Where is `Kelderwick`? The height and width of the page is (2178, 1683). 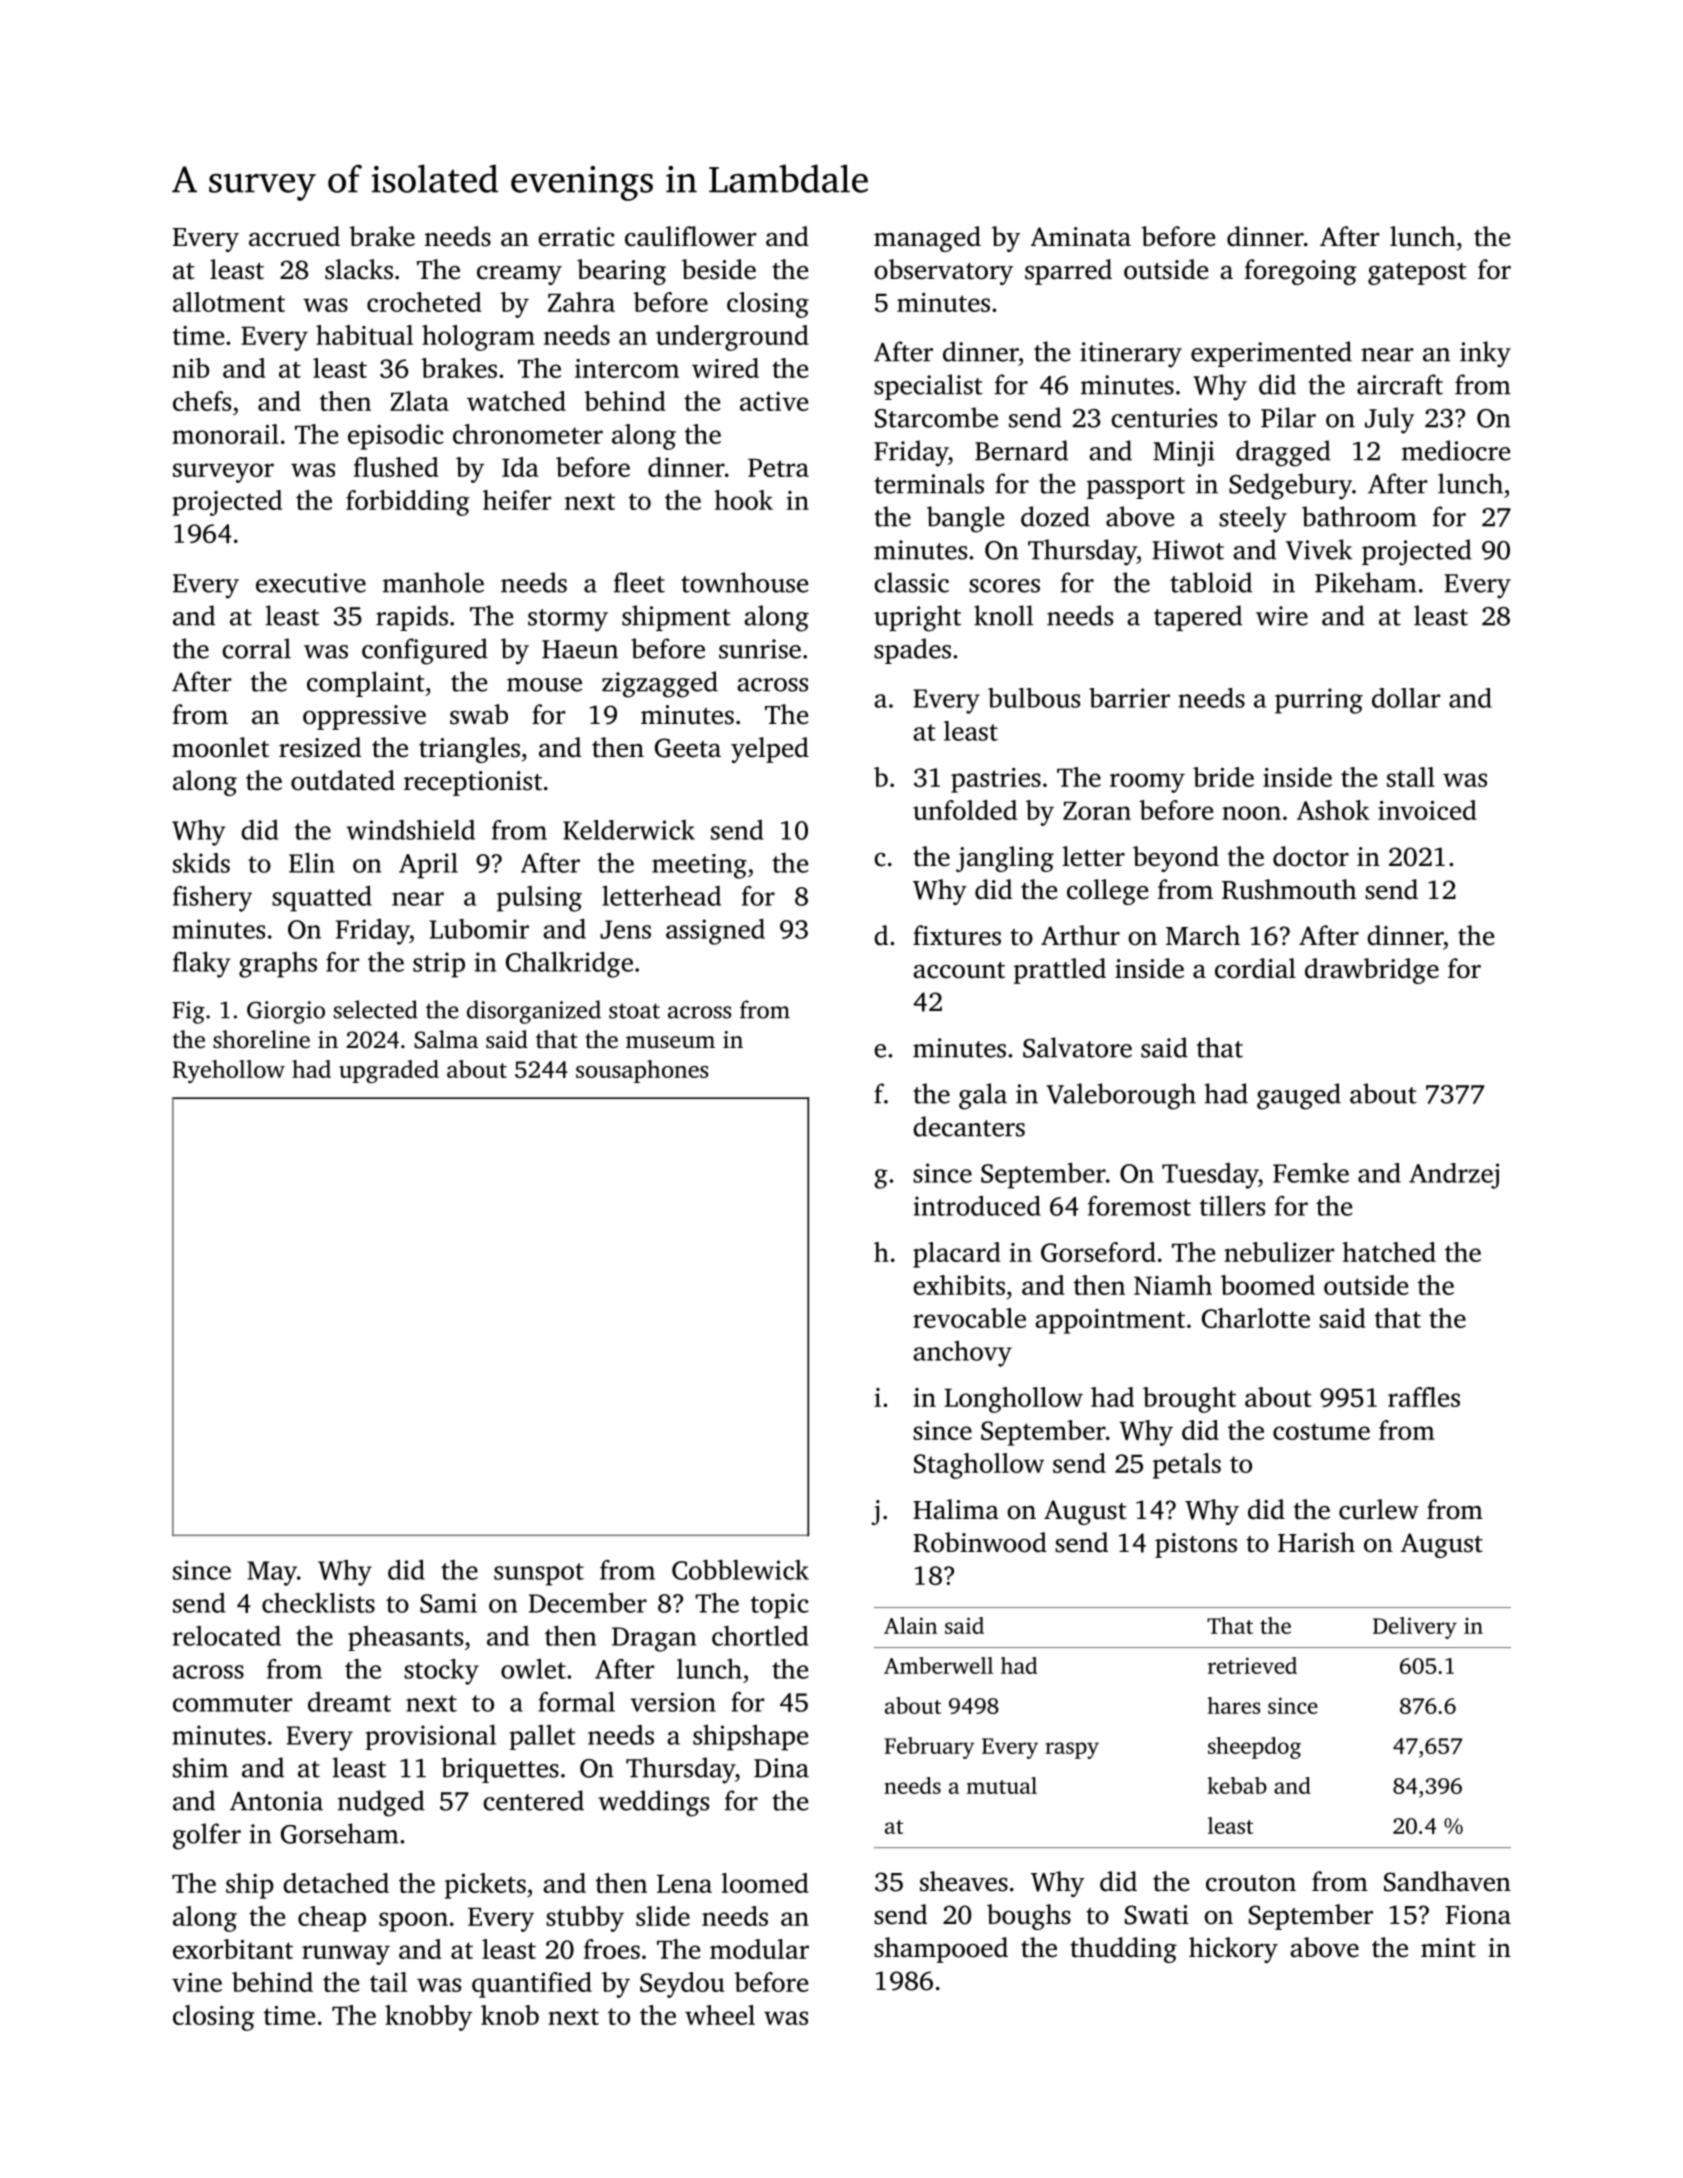 Kelderwick is located at coordinates (629, 830).
